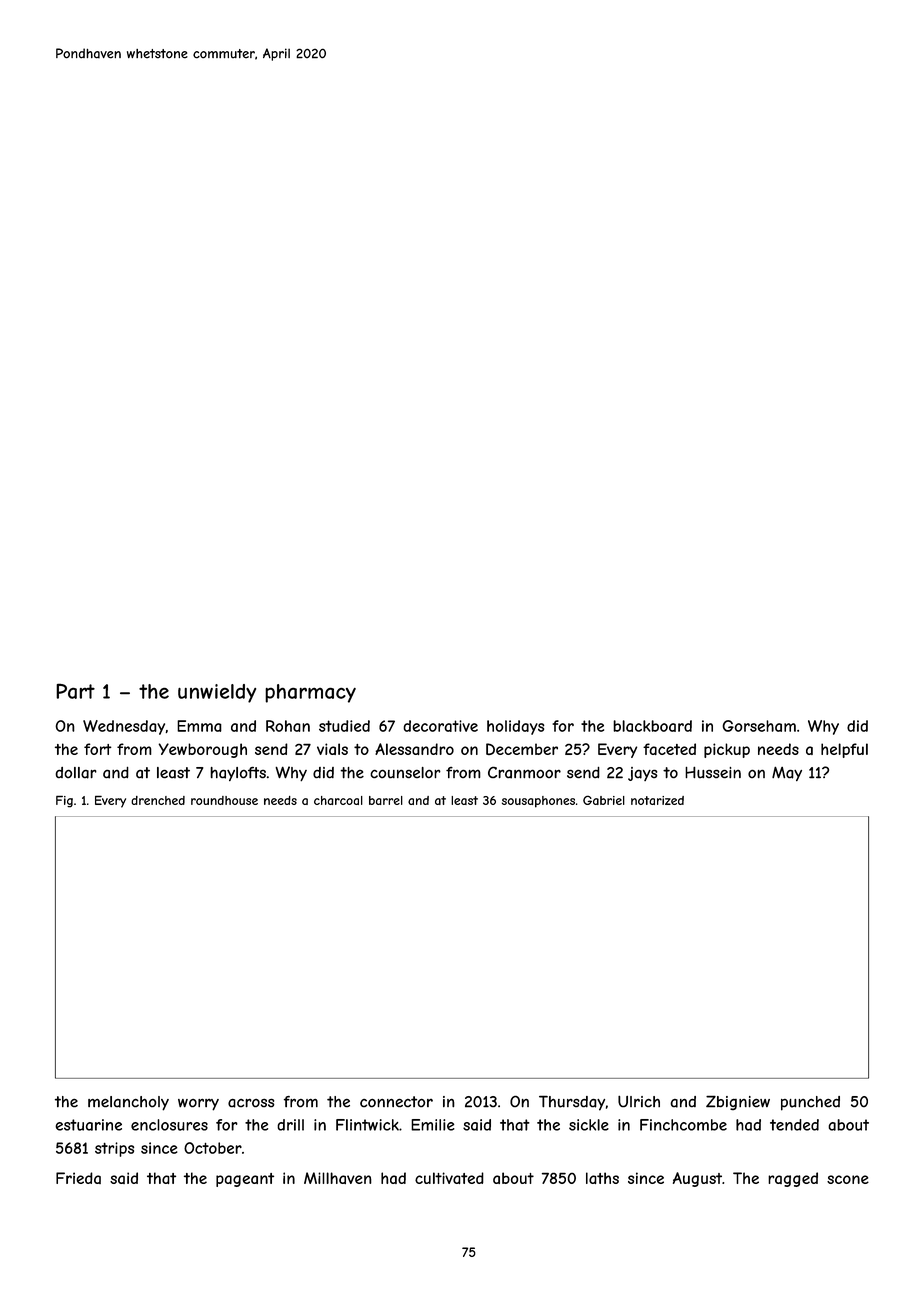  What do you see at coordinates (78, 1178) in the image?
I see `Frieda` at bounding box center [78, 1178].
